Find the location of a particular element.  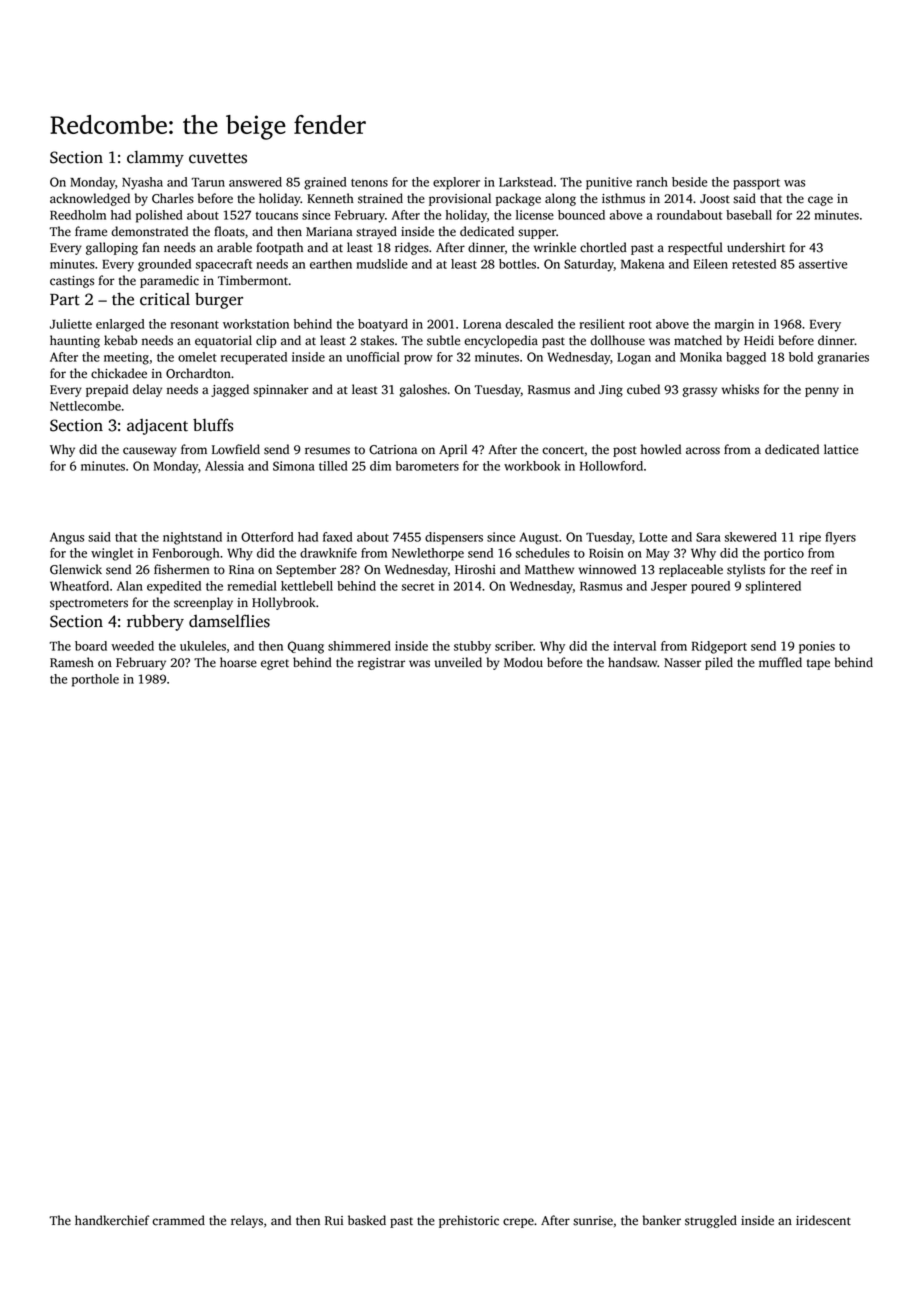

barometers is located at coordinates (427, 466).
